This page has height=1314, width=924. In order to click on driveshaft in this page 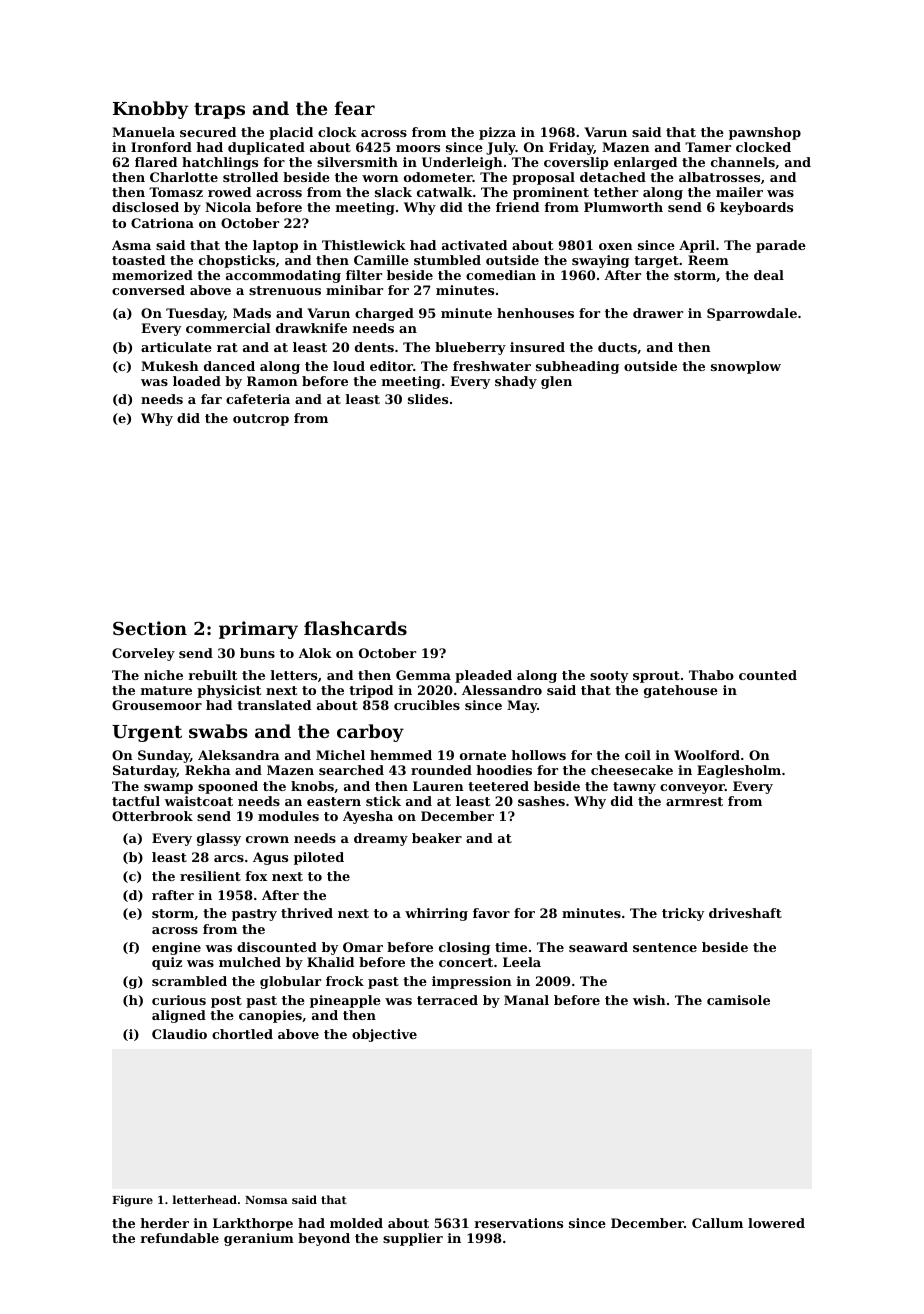, I will do `click(745, 913)`.
